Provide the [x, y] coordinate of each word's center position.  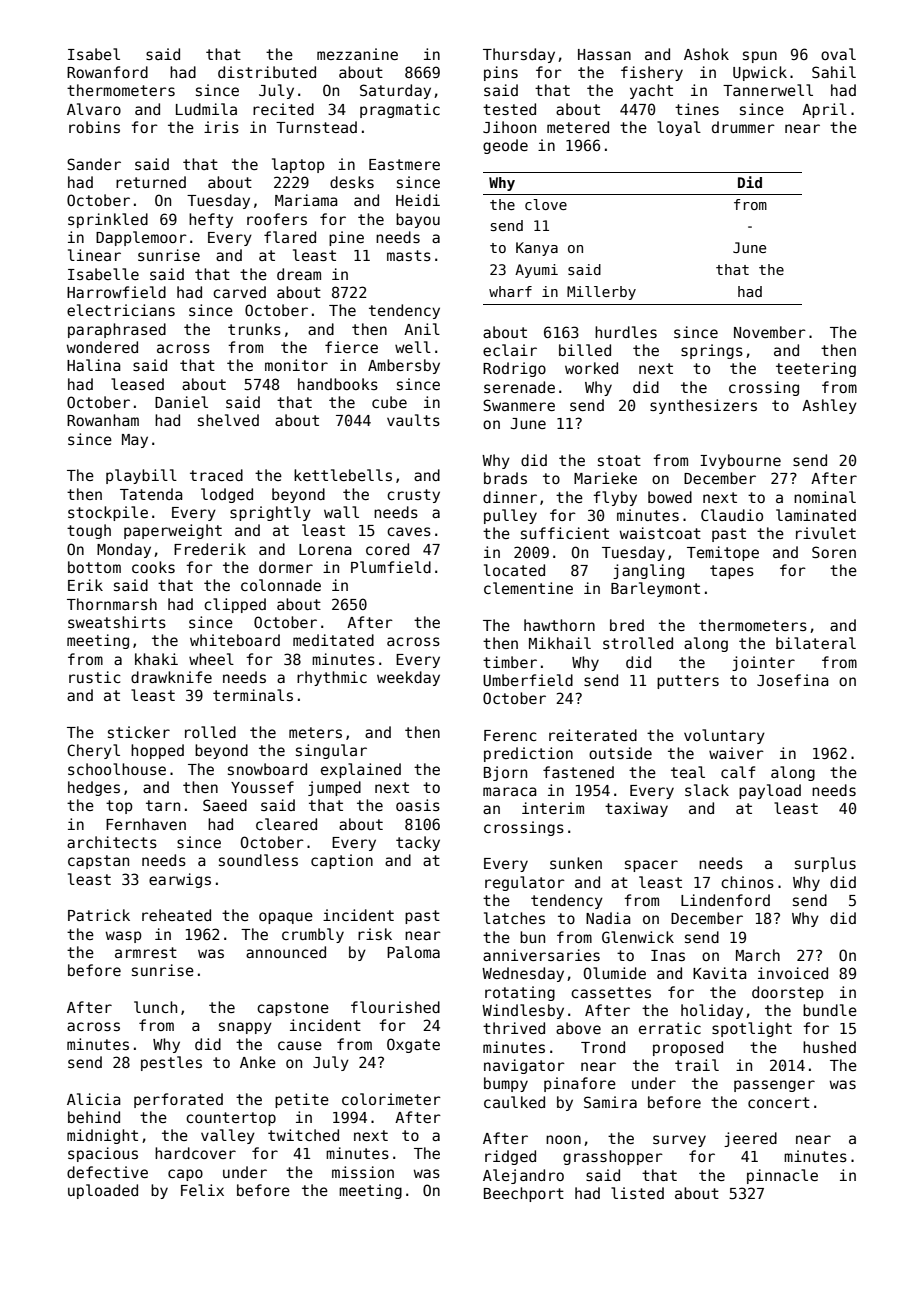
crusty [413, 496]
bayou [418, 220]
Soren [834, 552]
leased [137, 384]
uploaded [103, 1191]
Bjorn [505, 773]
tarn [163, 805]
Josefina [793, 680]
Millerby [601, 293]
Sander [94, 164]
